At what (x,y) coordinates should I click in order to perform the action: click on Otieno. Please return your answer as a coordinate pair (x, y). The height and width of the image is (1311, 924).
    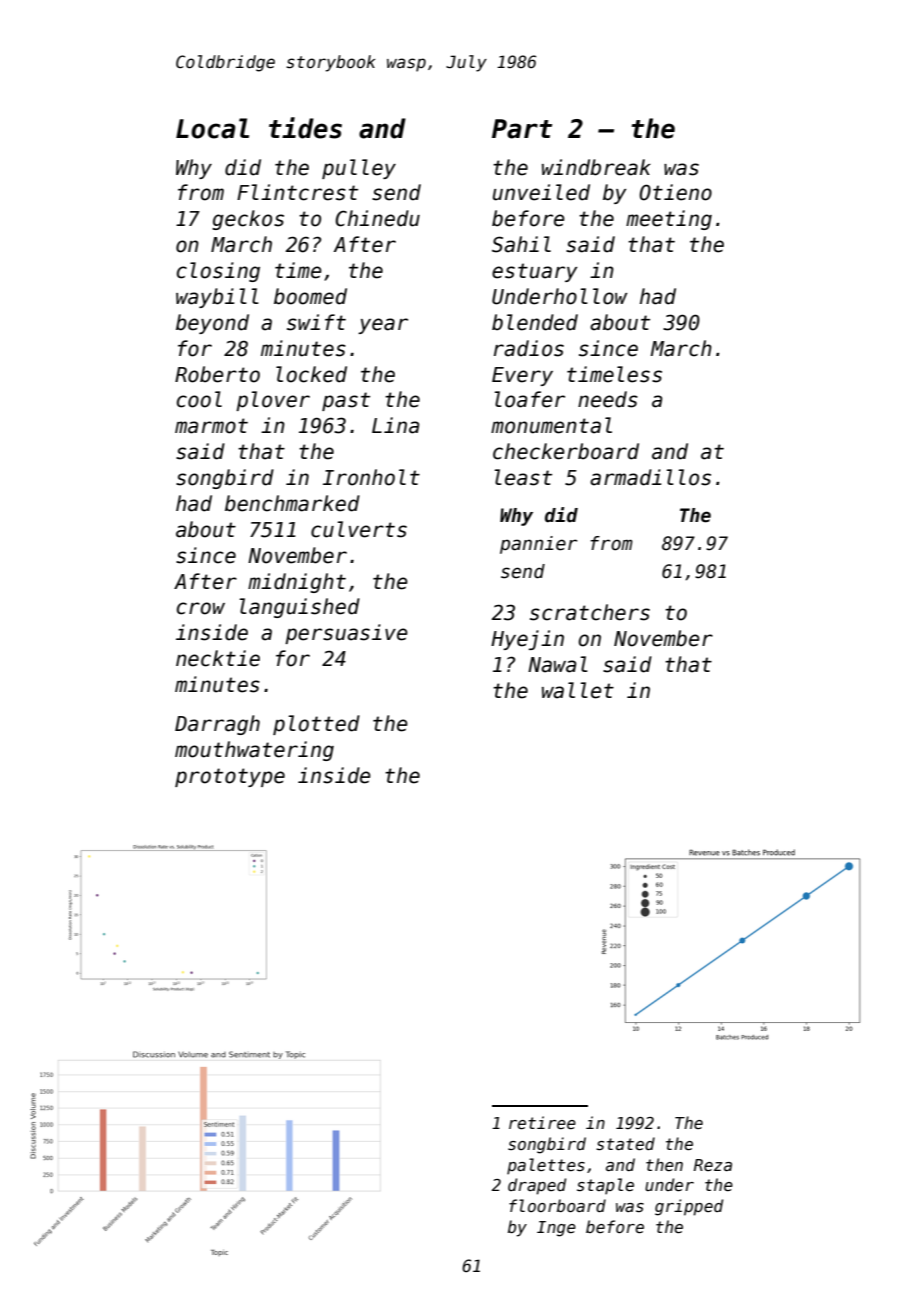
    Looking at the image, I should click on (675, 192).
